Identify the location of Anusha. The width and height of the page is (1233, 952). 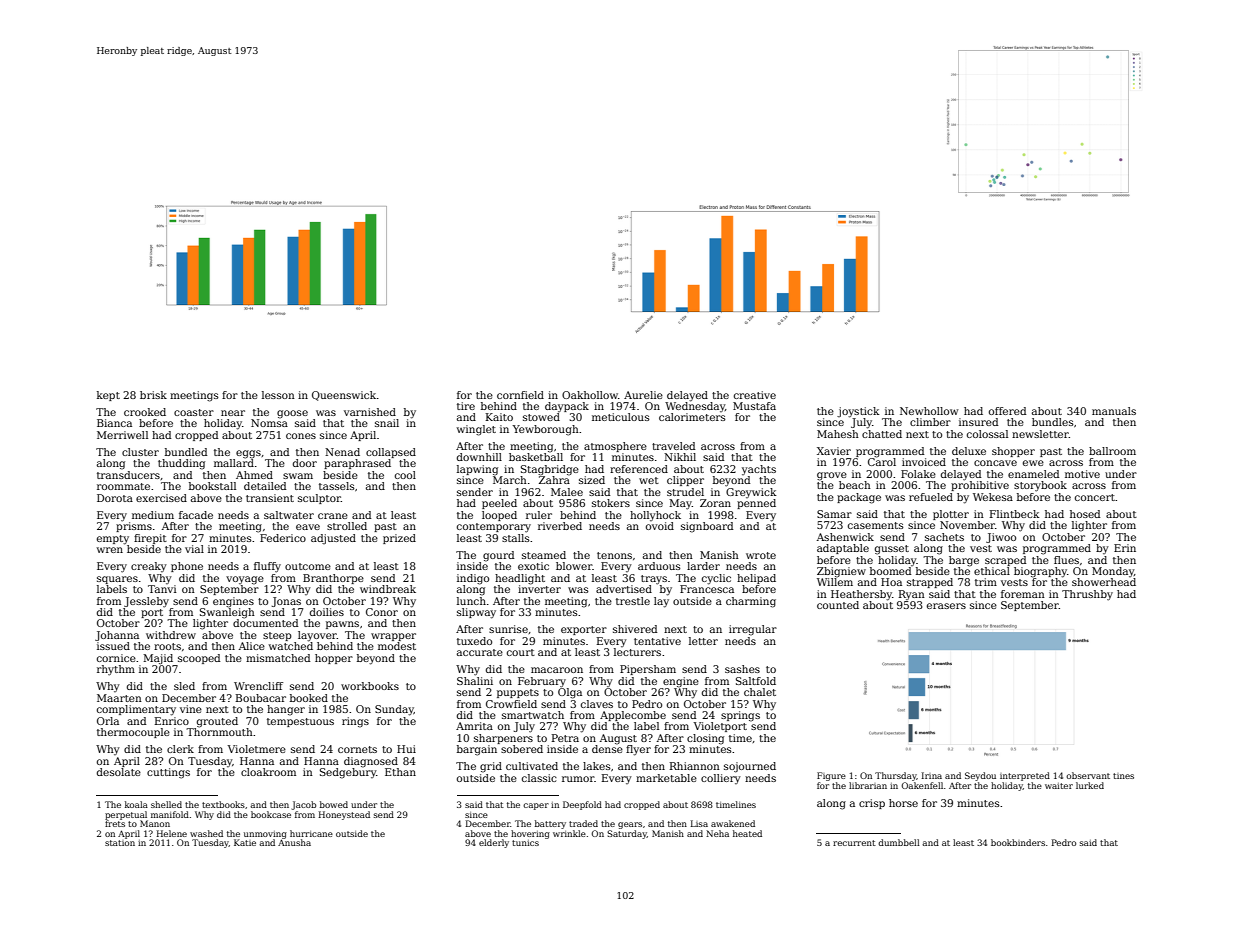
(294, 842).
